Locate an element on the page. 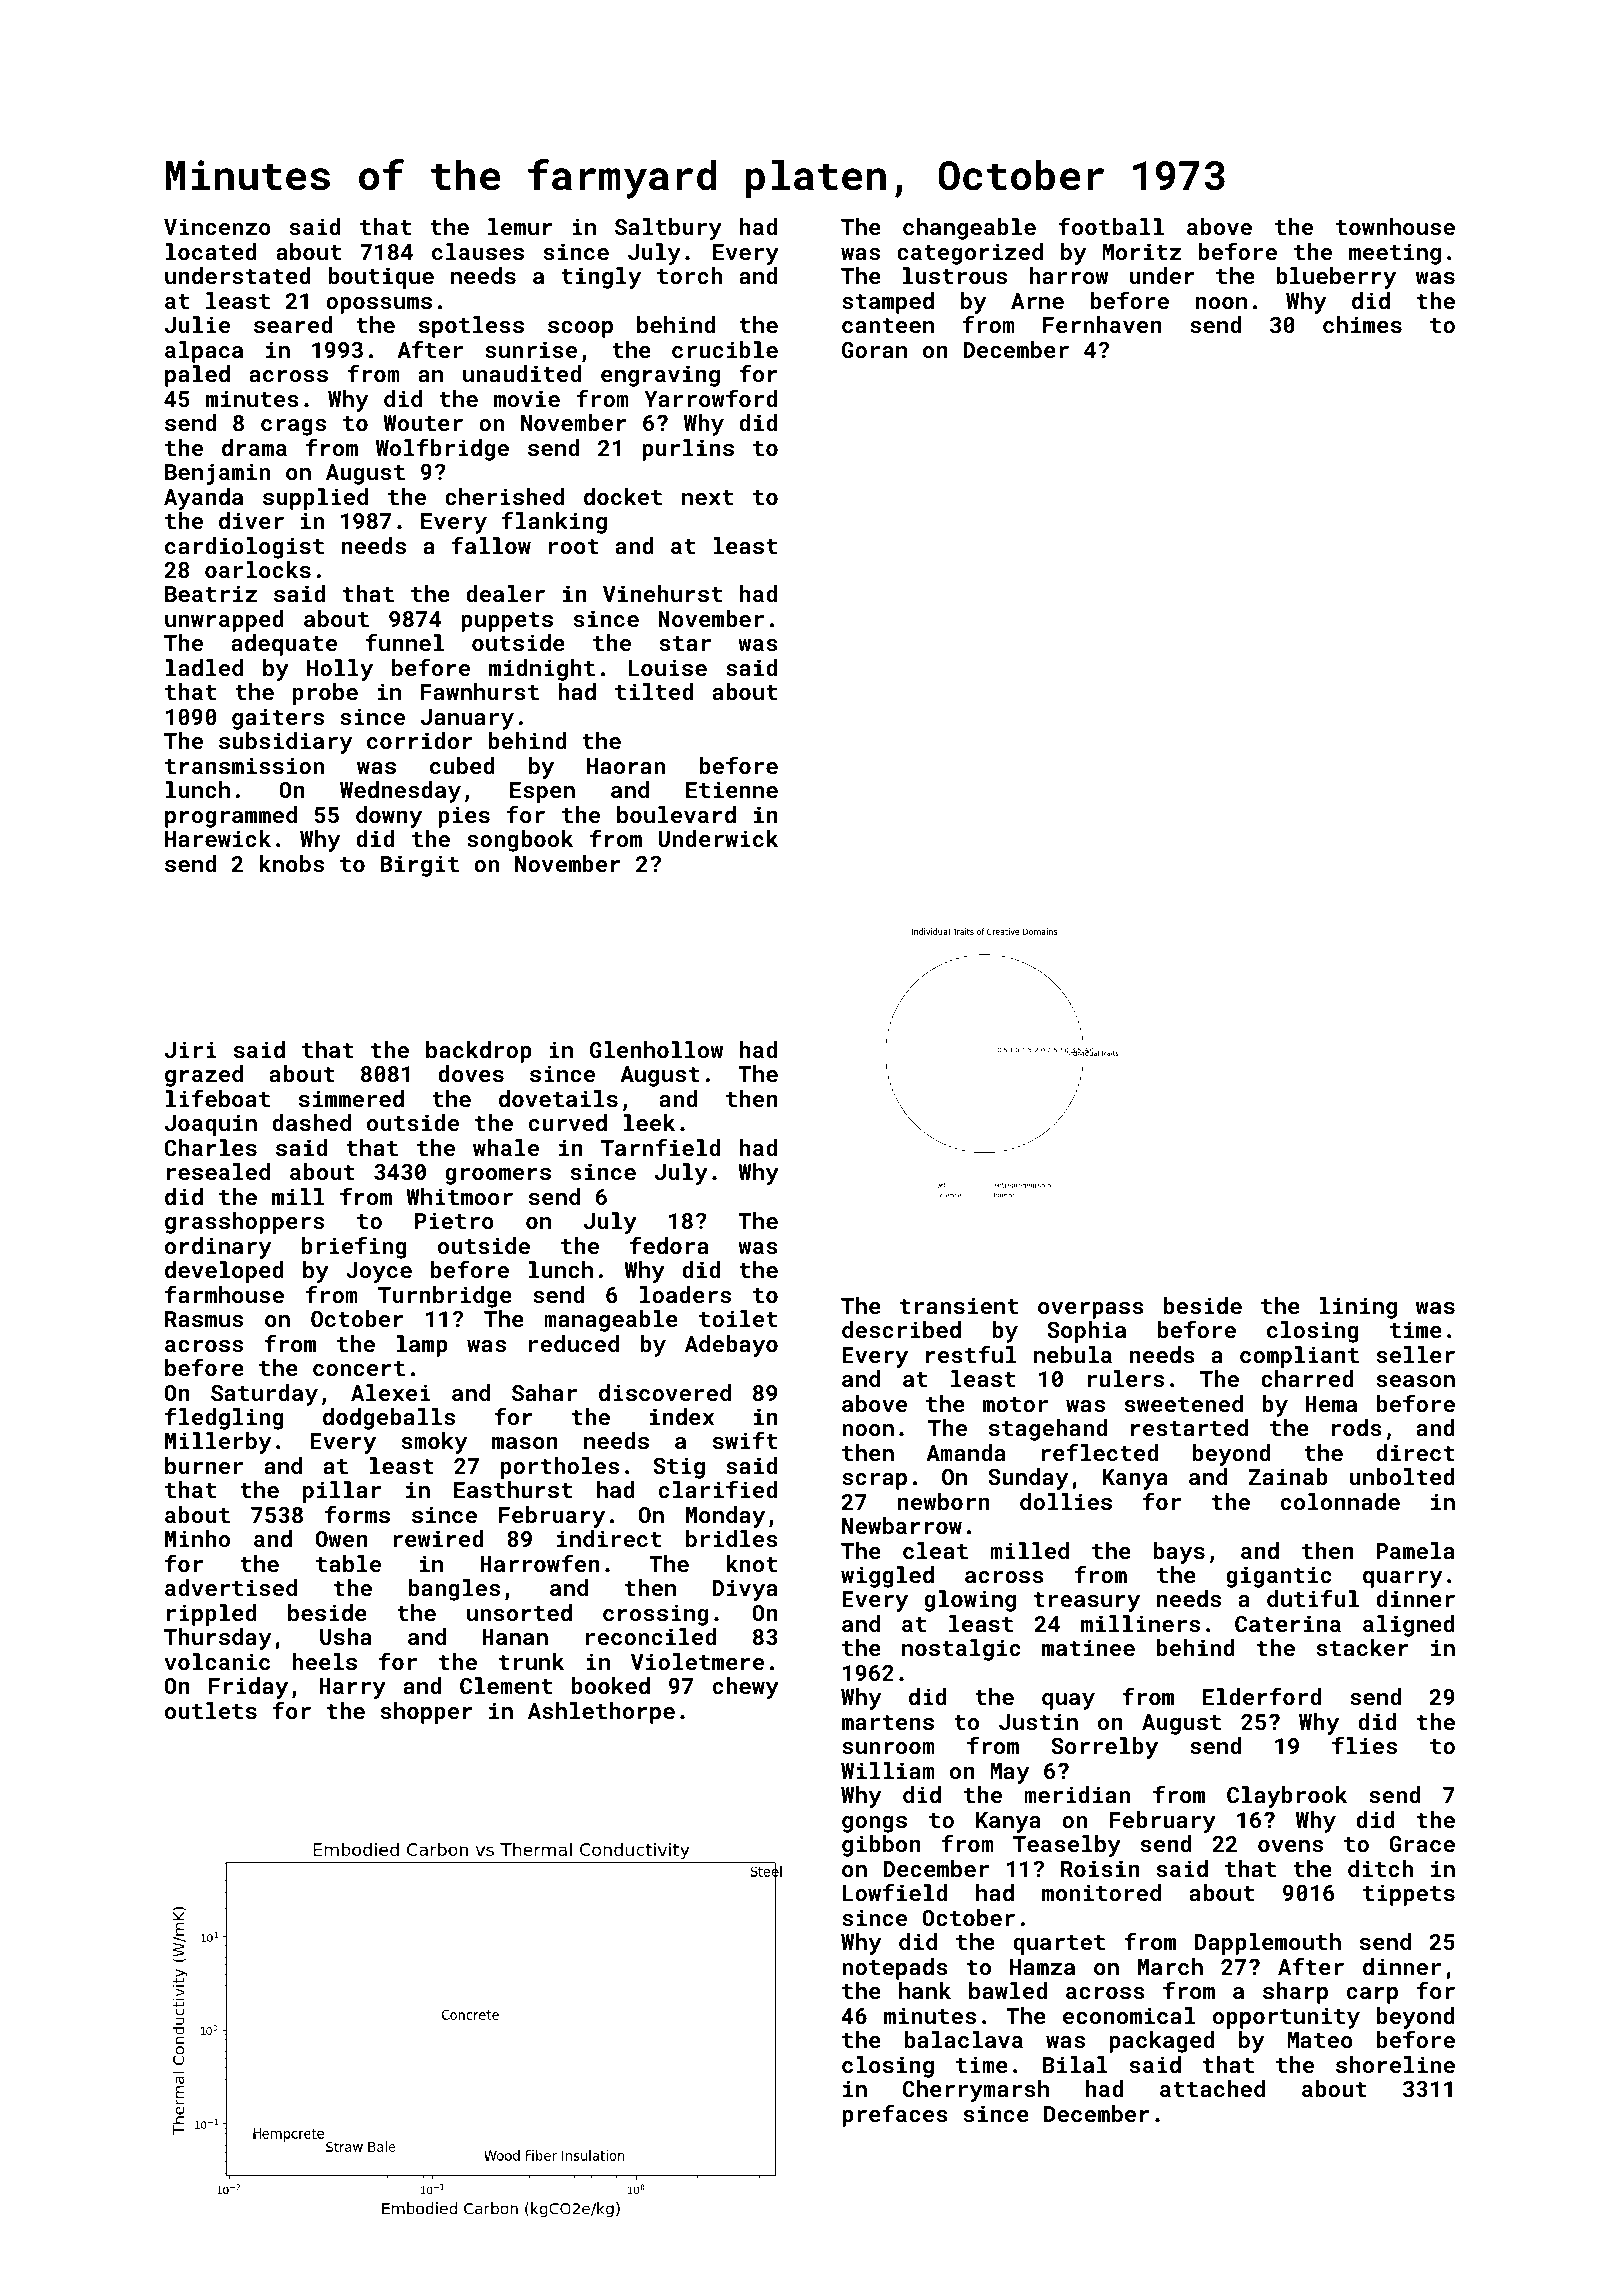 Image resolution: width=1620 pixels, height=2292 pixels. Jiri is located at coordinates (191, 1049).
